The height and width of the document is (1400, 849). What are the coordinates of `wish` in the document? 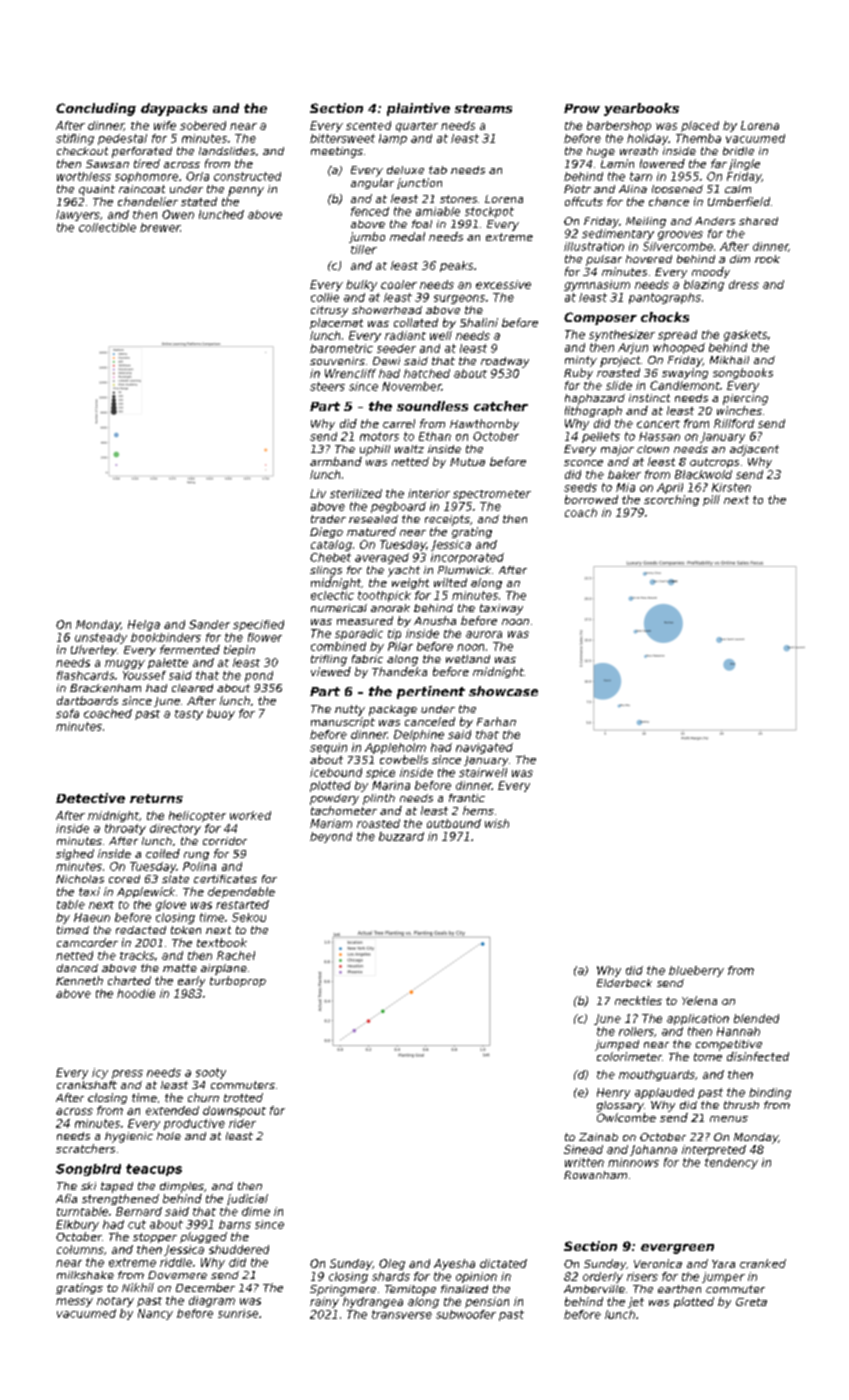 It's located at (497, 823).
